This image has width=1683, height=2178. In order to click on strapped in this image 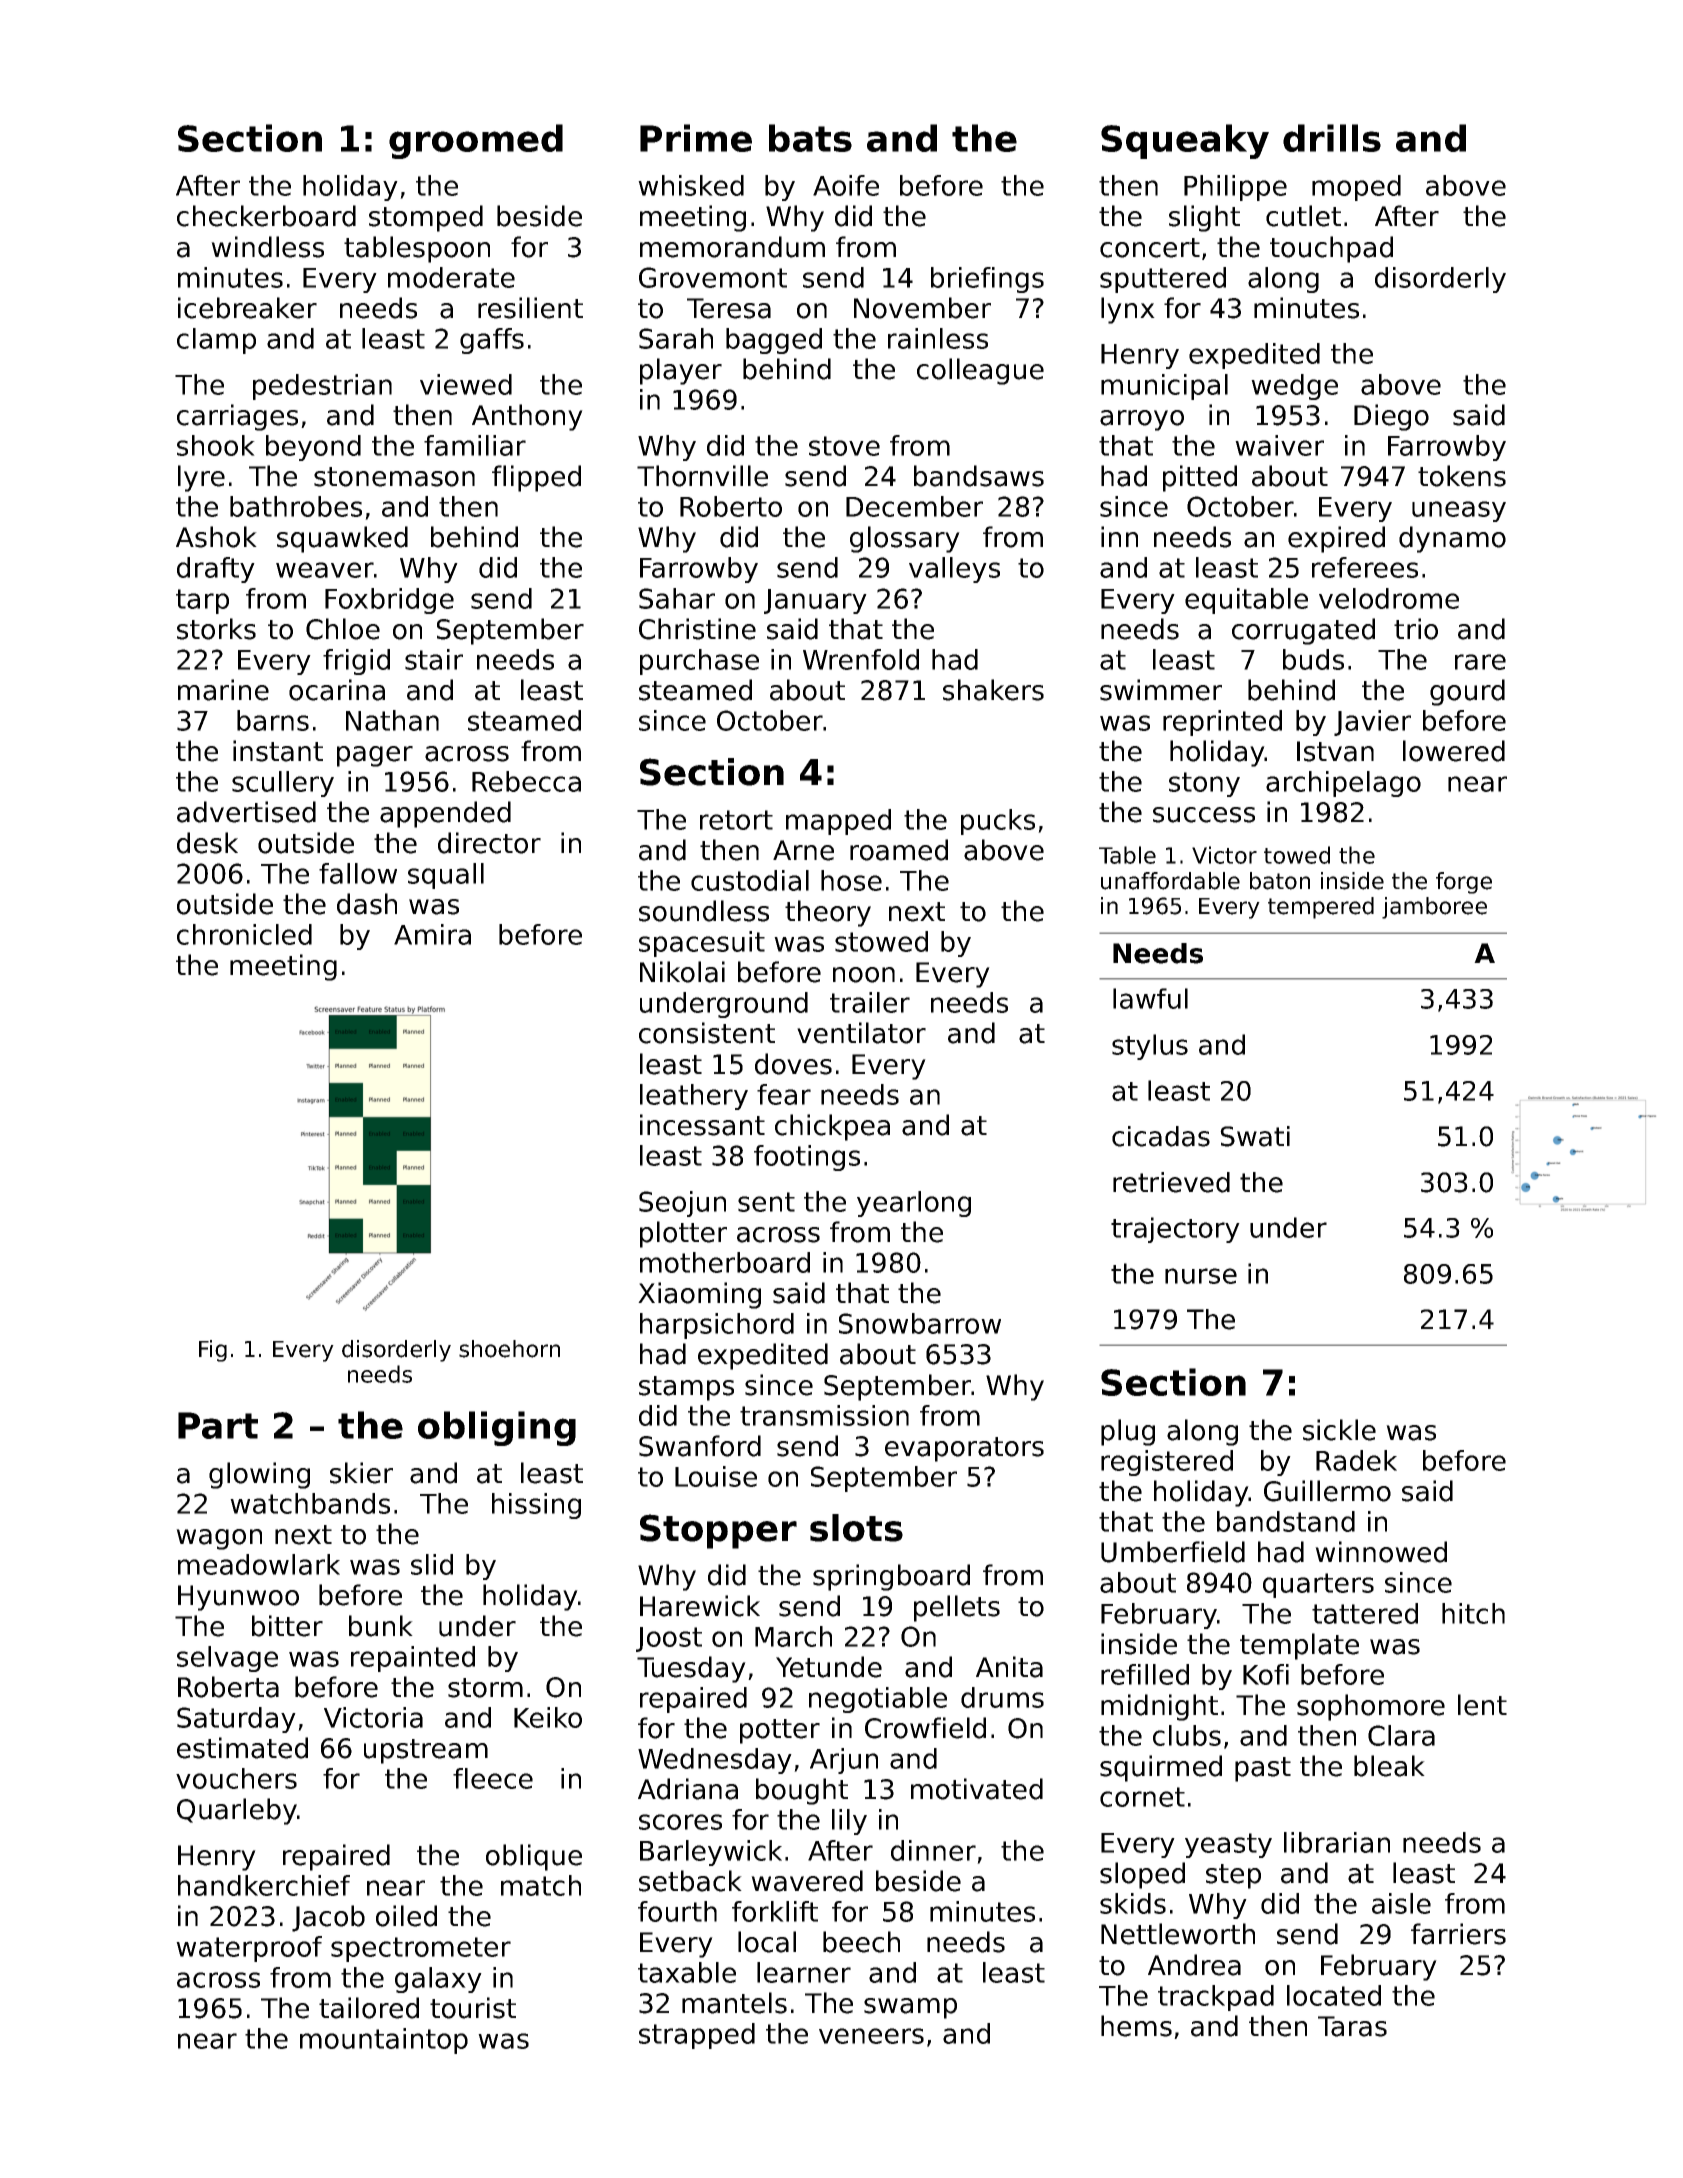, I will do `click(697, 2036)`.
